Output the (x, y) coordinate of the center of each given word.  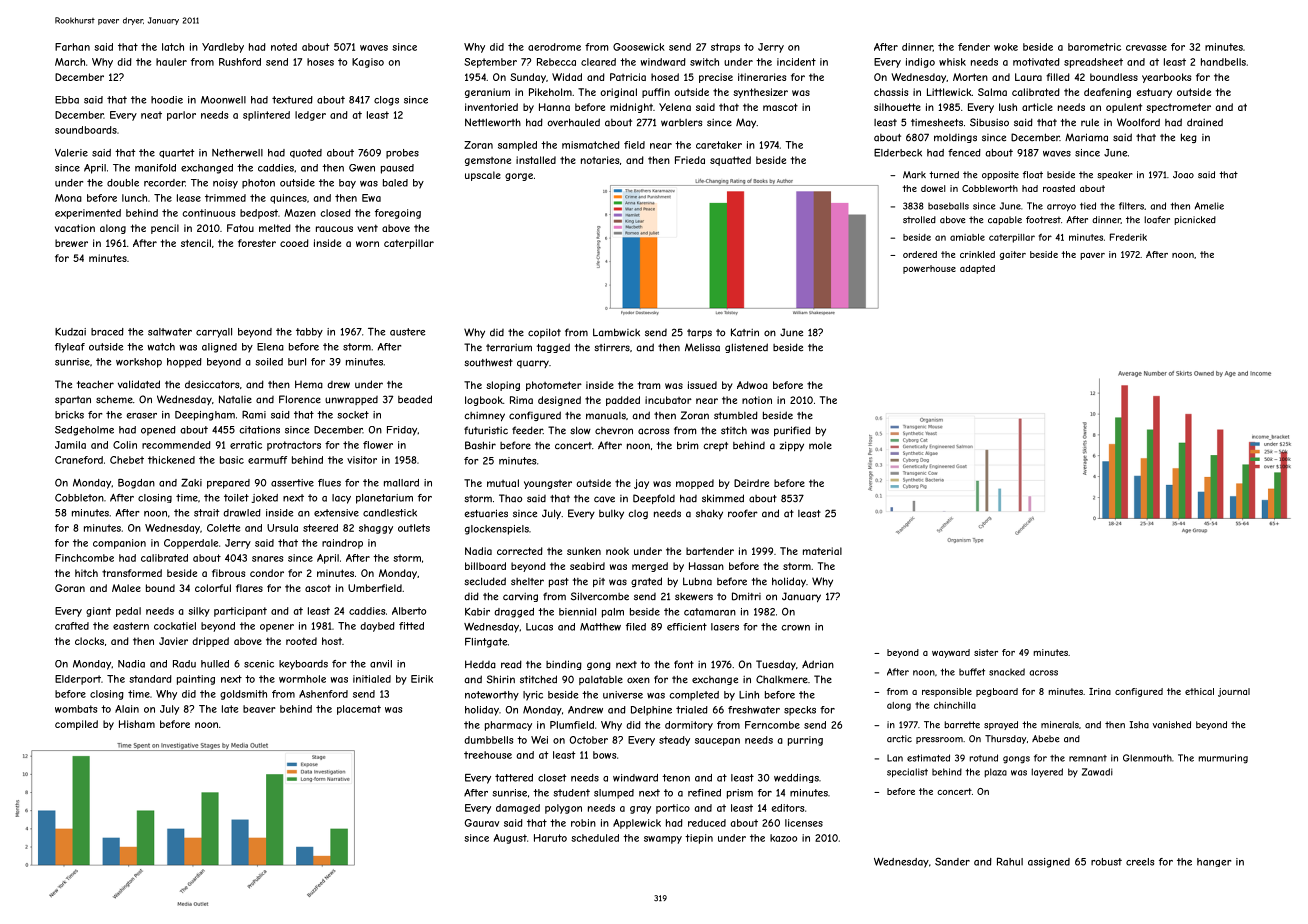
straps (725, 48)
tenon (676, 778)
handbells (1223, 62)
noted (284, 47)
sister (986, 652)
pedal (128, 612)
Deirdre (751, 483)
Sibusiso (989, 122)
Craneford (79, 460)
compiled (76, 725)
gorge (519, 177)
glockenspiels (497, 530)
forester (257, 243)
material (822, 551)
